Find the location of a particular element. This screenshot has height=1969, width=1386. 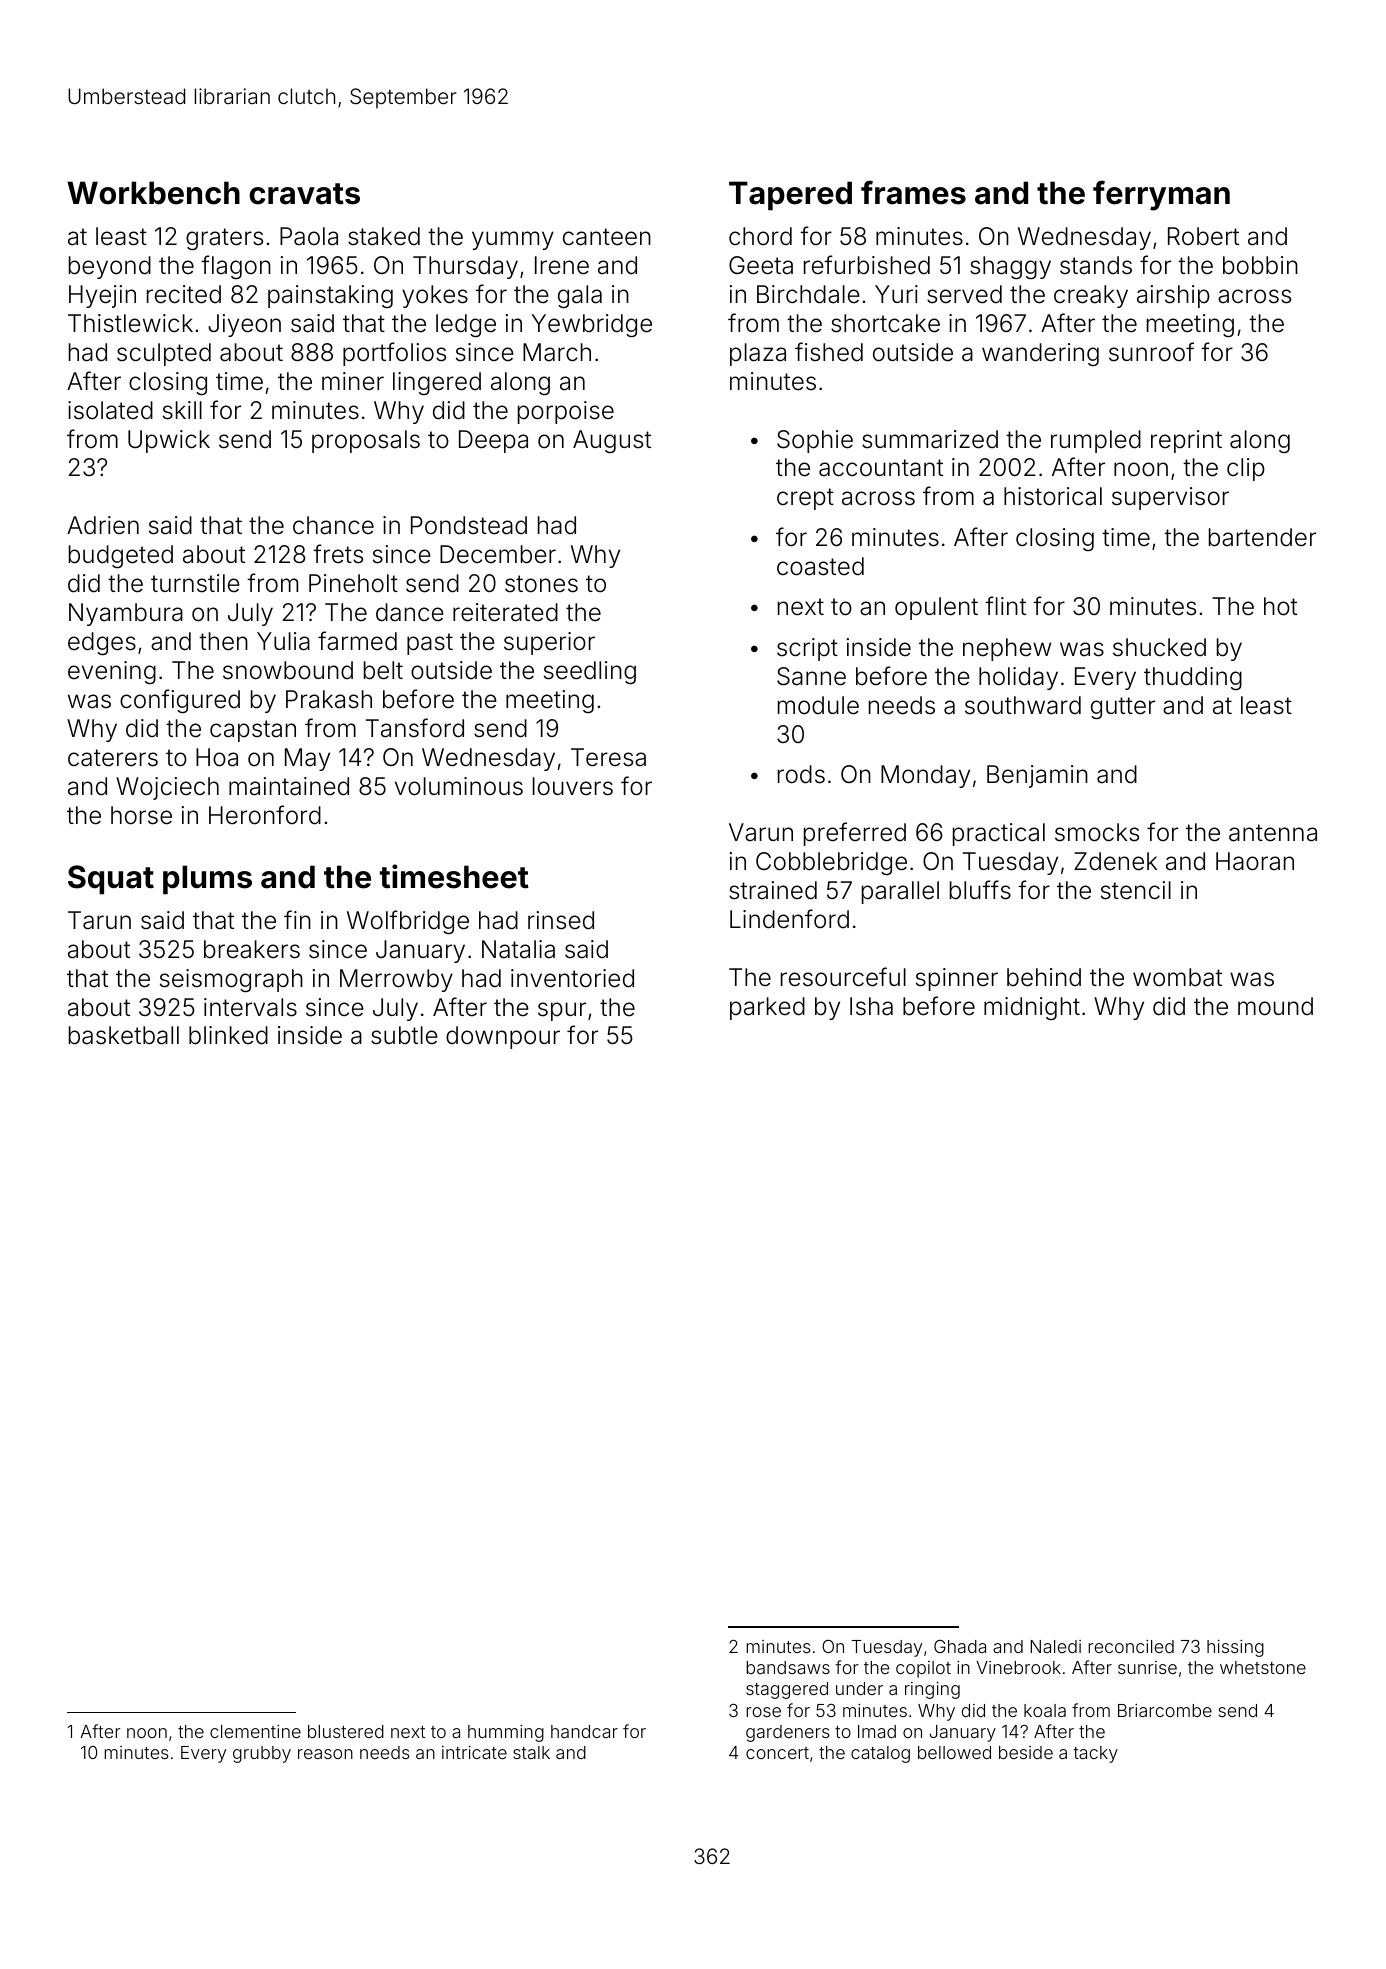

Pineholt is located at coordinates (353, 583).
